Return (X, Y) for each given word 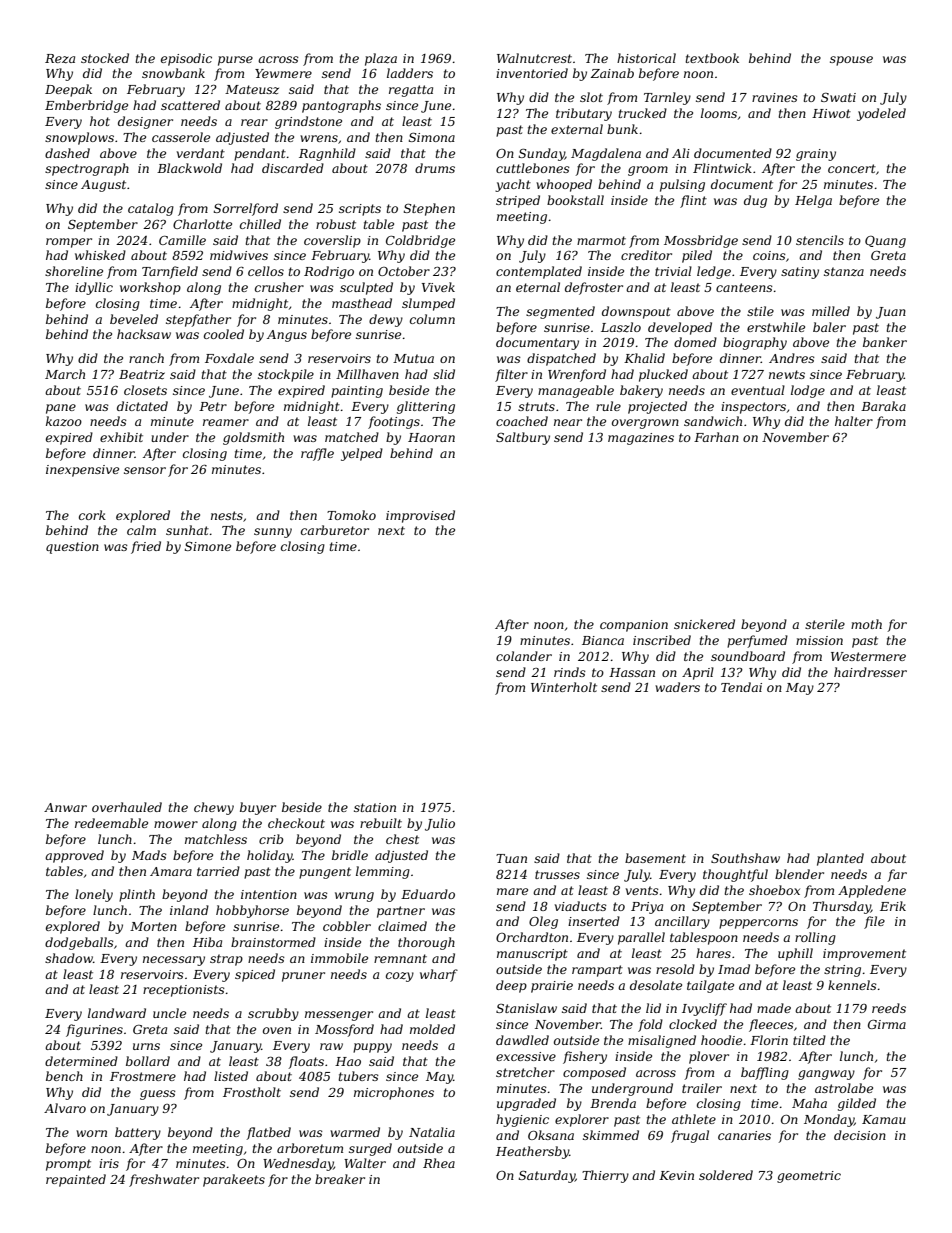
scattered (190, 105)
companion (634, 626)
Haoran (431, 437)
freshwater (164, 1180)
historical (646, 58)
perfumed (757, 641)
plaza (381, 59)
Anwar (65, 807)
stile (760, 311)
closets (145, 390)
